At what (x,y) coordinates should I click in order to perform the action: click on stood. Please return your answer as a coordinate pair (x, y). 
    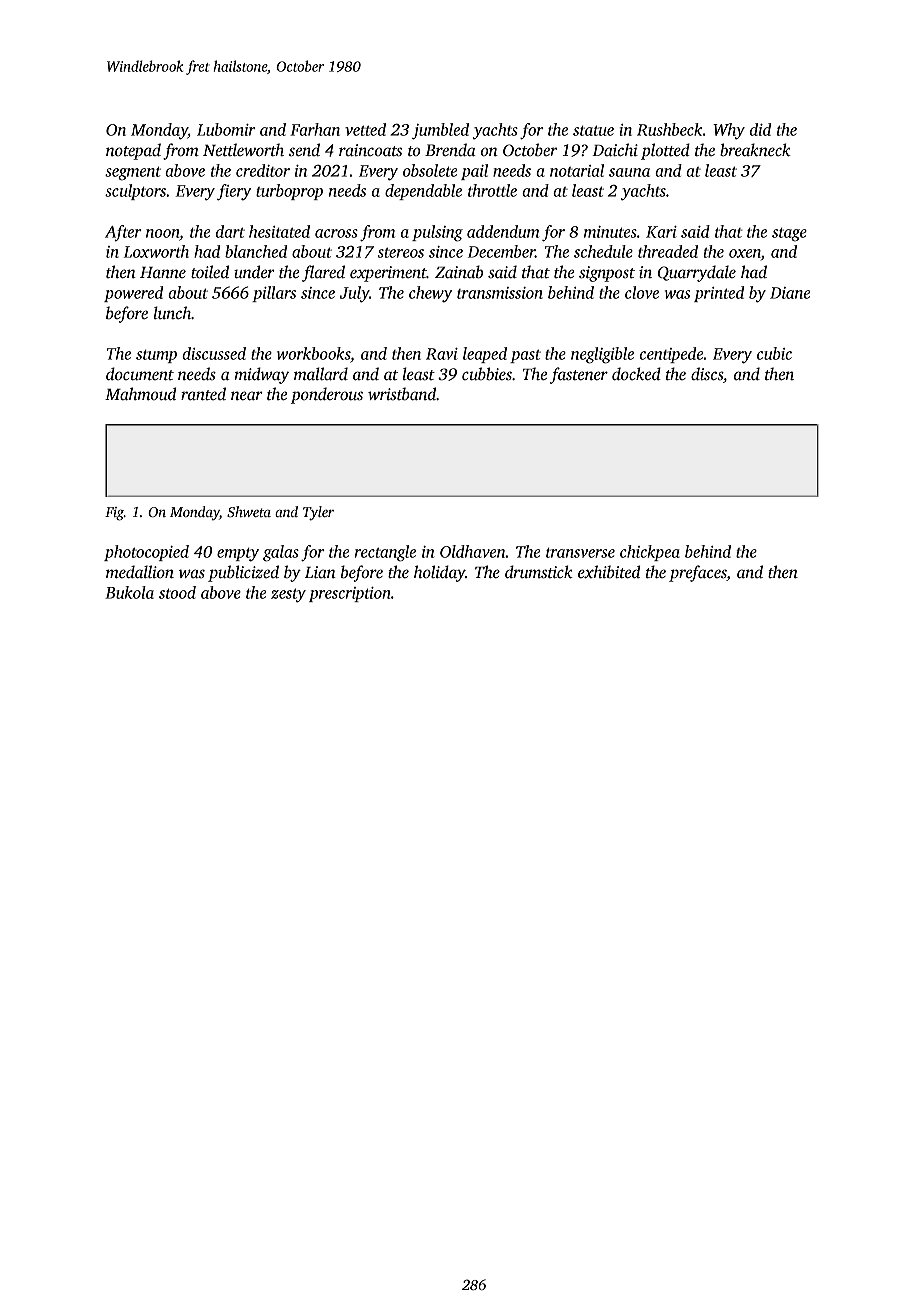
    Looking at the image, I should click on (177, 592).
